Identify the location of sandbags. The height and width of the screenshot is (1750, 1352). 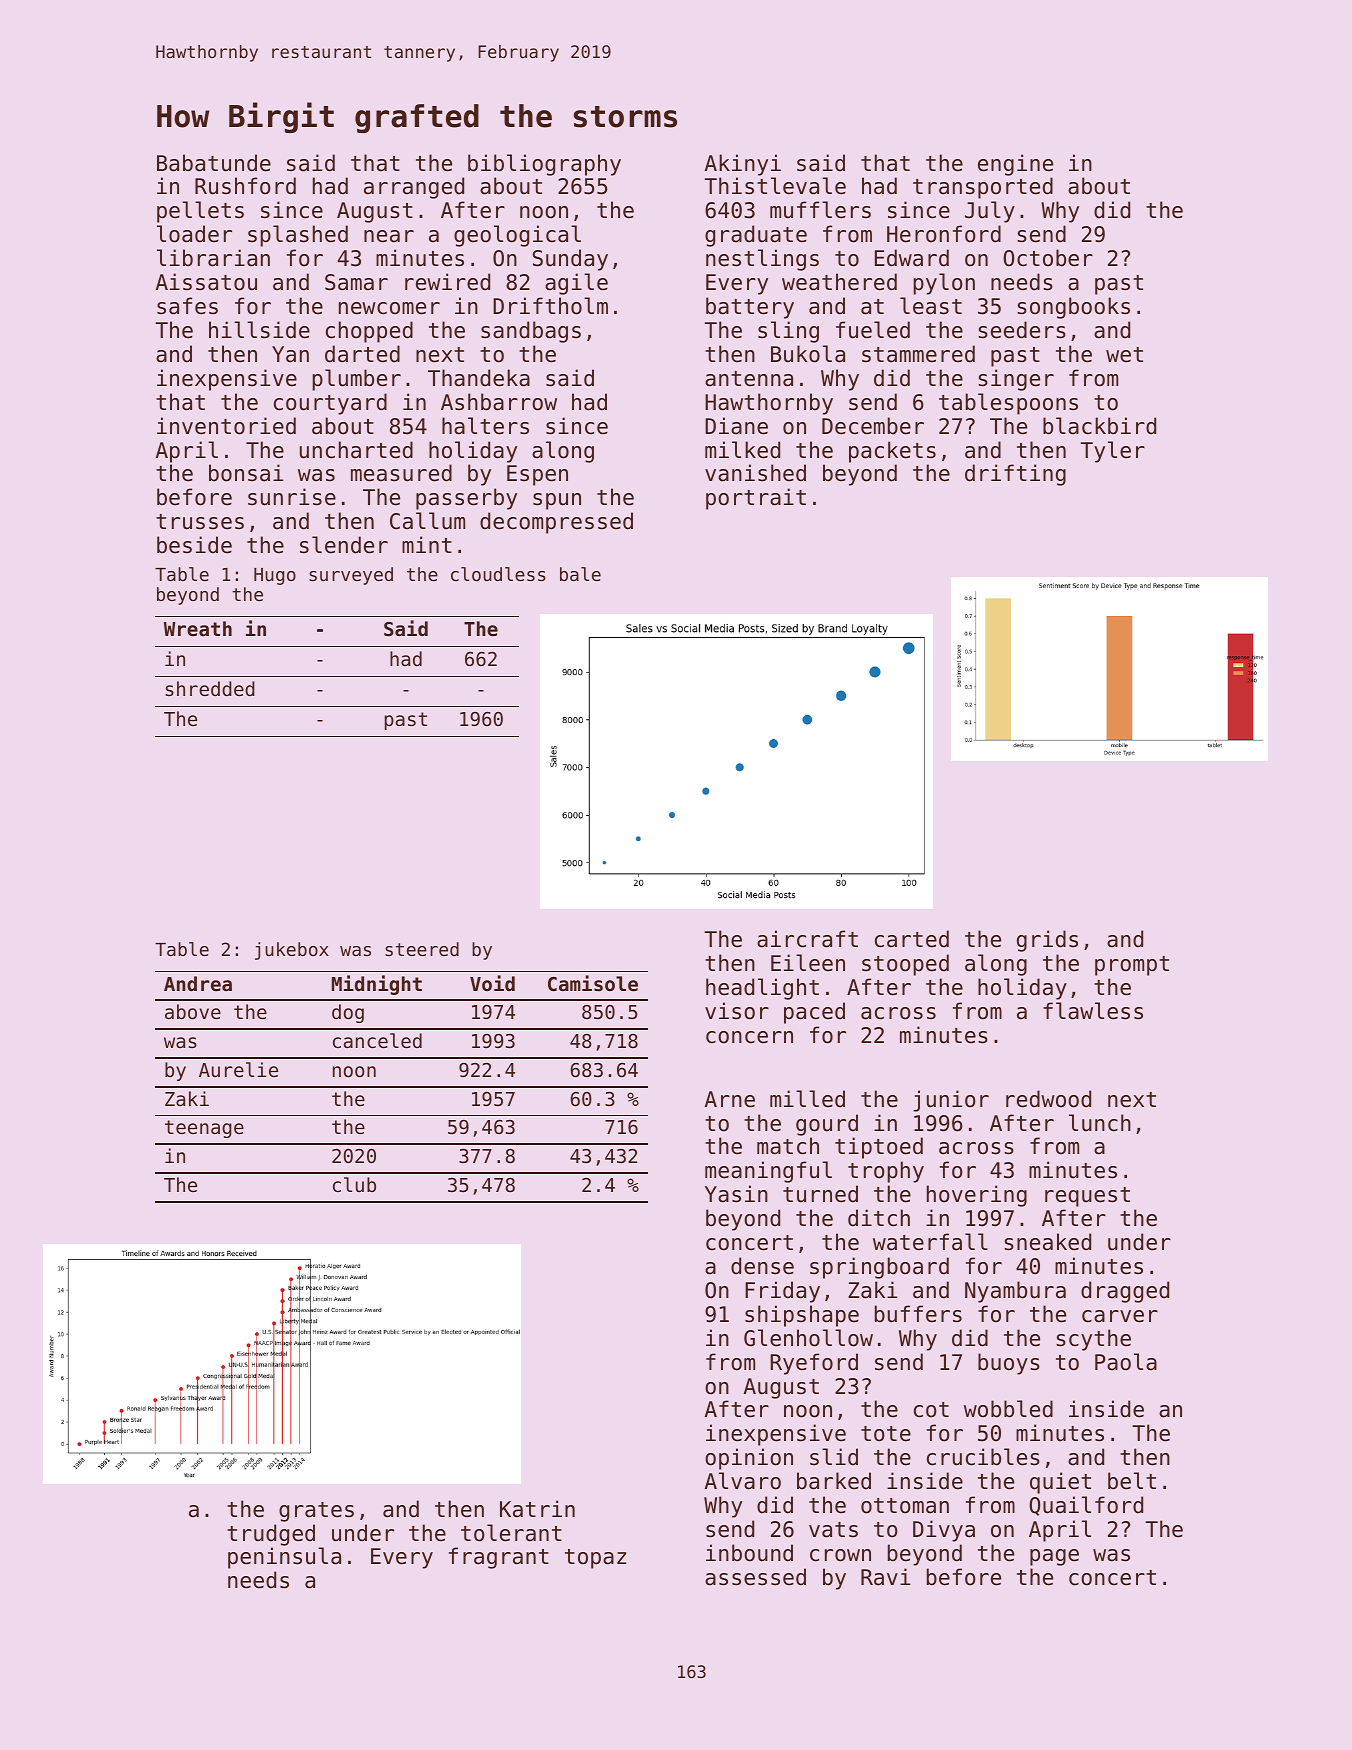
(531, 332).
